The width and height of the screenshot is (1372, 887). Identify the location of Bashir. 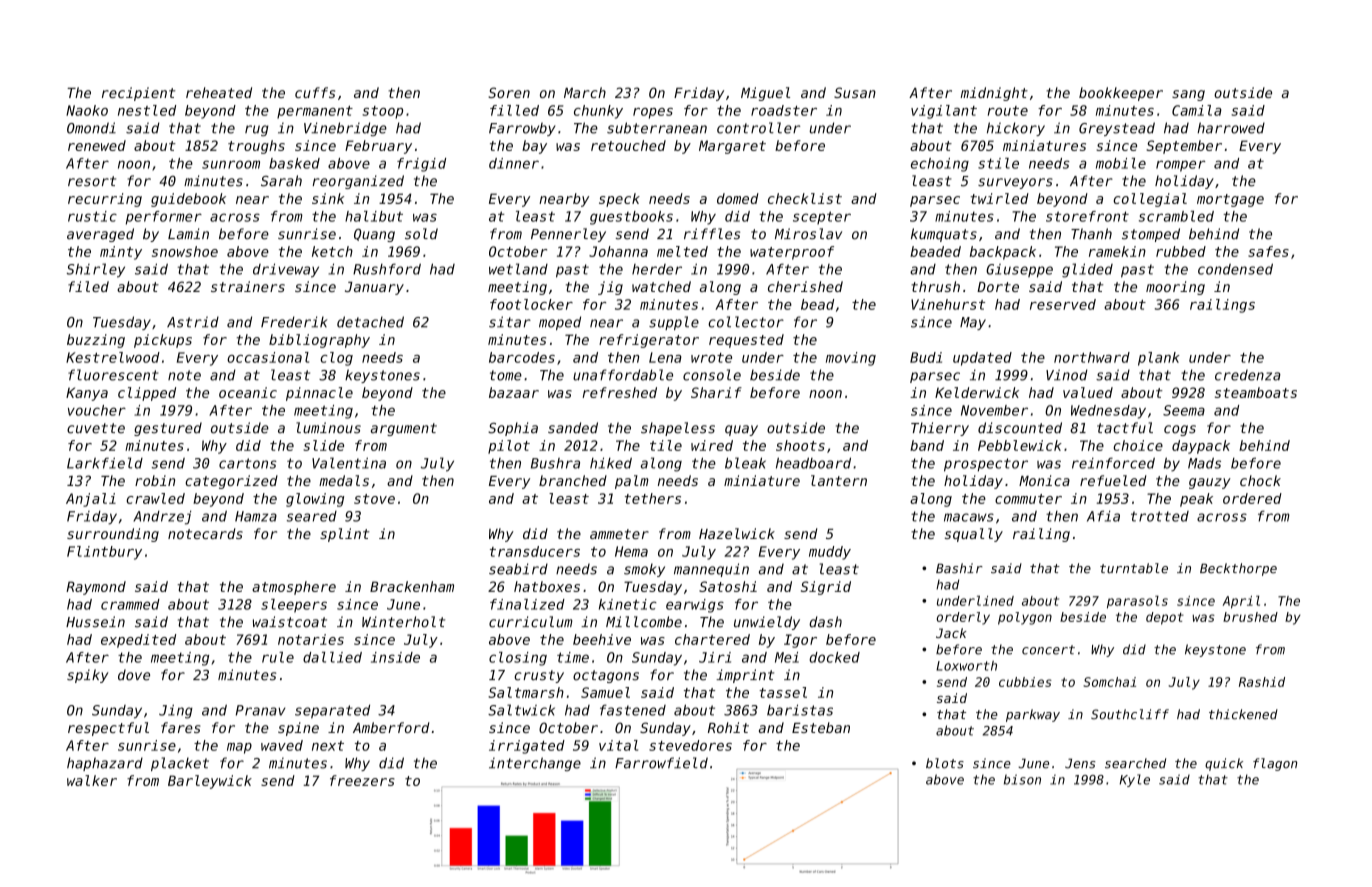
(959, 568).
